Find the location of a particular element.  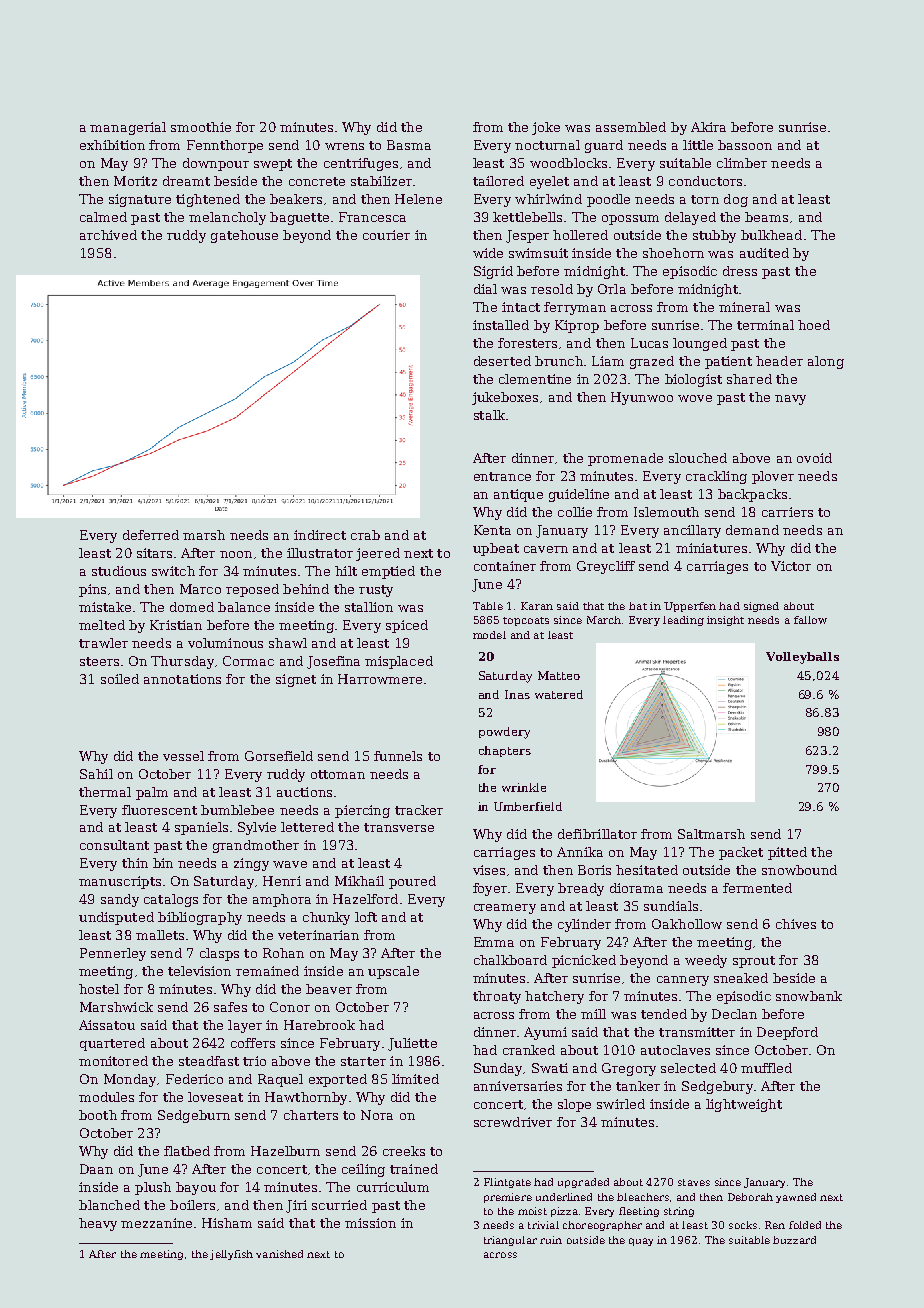

loft is located at coordinates (366, 917).
